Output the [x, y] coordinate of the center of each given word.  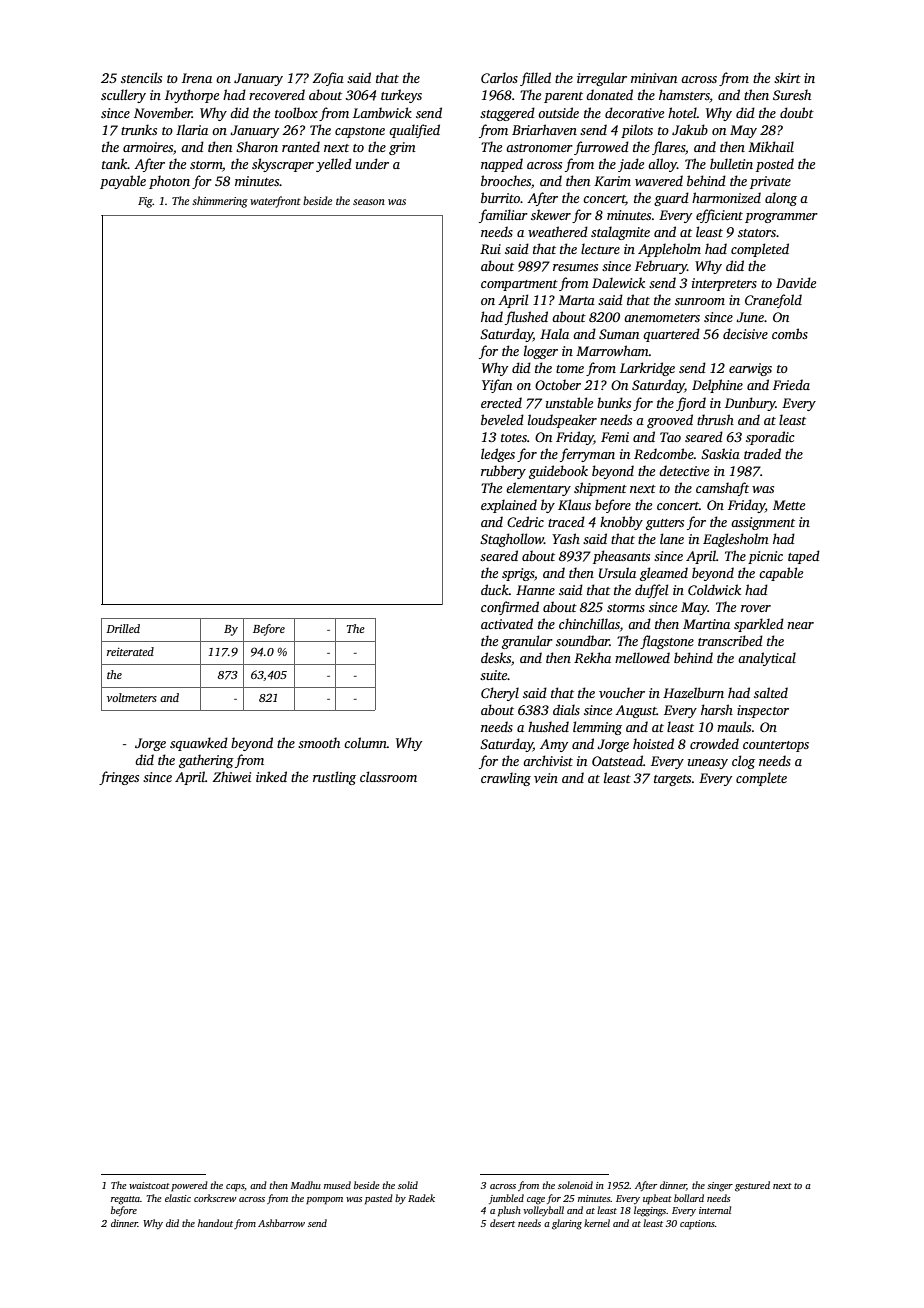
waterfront [275, 202]
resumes [575, 267]
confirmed [510, 608]
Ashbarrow [281, 1223]
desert [502, 1223]
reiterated [130, 651]
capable [781, 574]
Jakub [690, 129]
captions [697, 1225]
